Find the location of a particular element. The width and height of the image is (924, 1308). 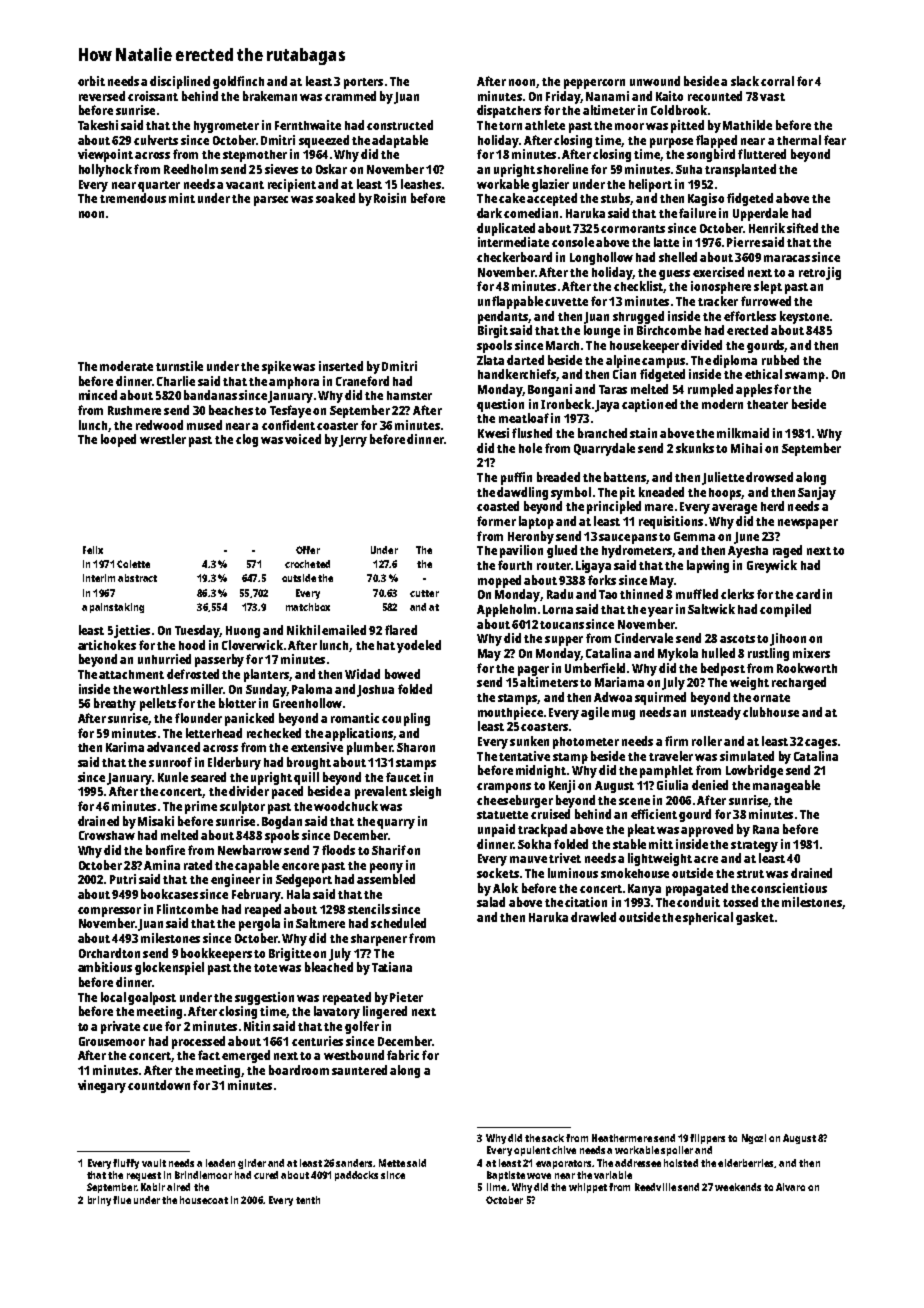

keystone is located at coordinates (804, 317).
